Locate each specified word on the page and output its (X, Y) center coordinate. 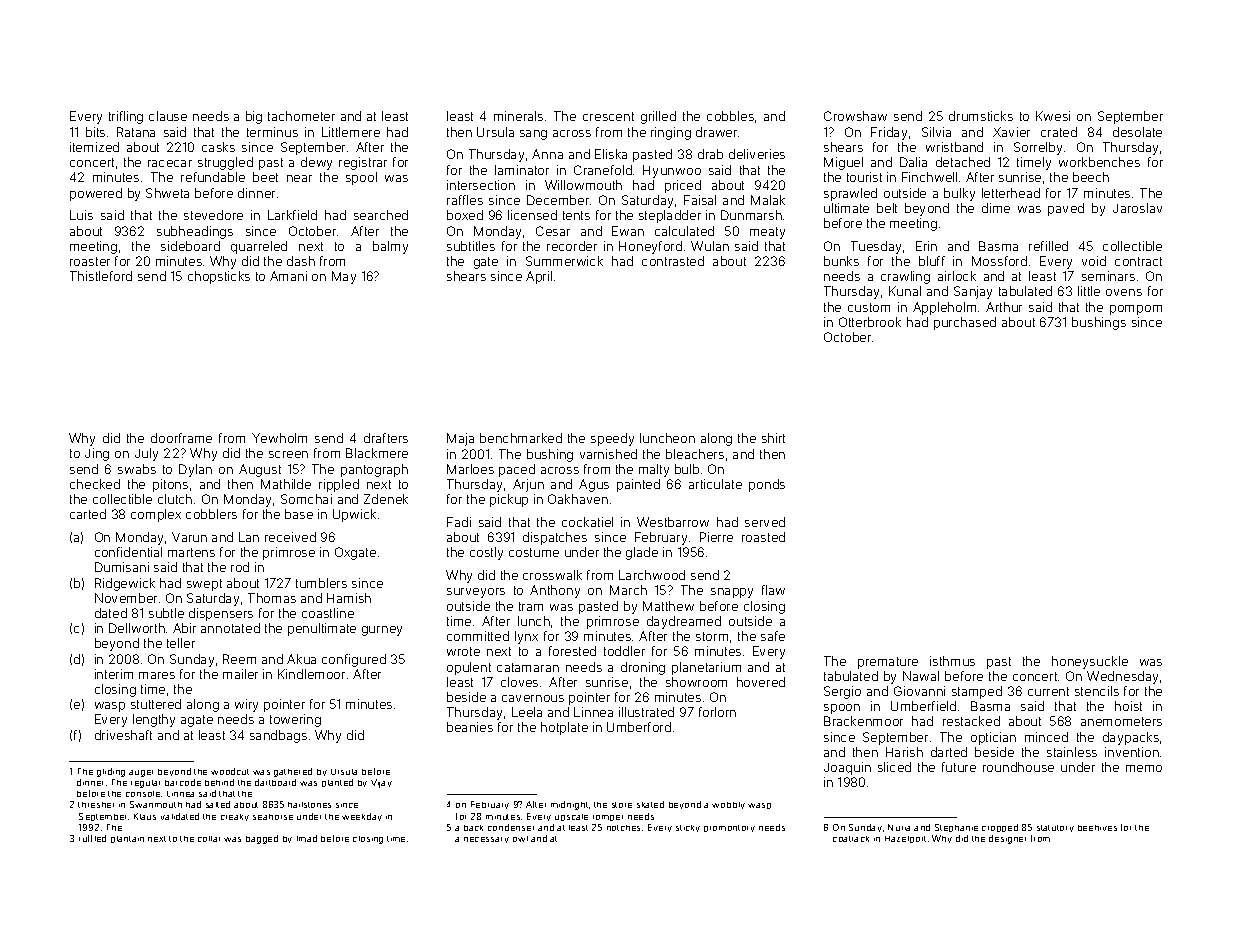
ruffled (92, 838)
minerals (518, 116)
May (344, 277)
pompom (1136, 310)
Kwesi (1053, 116)
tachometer (301, 116)
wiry (246, 705)
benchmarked (521, 438)
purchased (965, 323)
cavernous (533, 698)
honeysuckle (1090, 662)
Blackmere (377, 453)
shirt (773, 438)
